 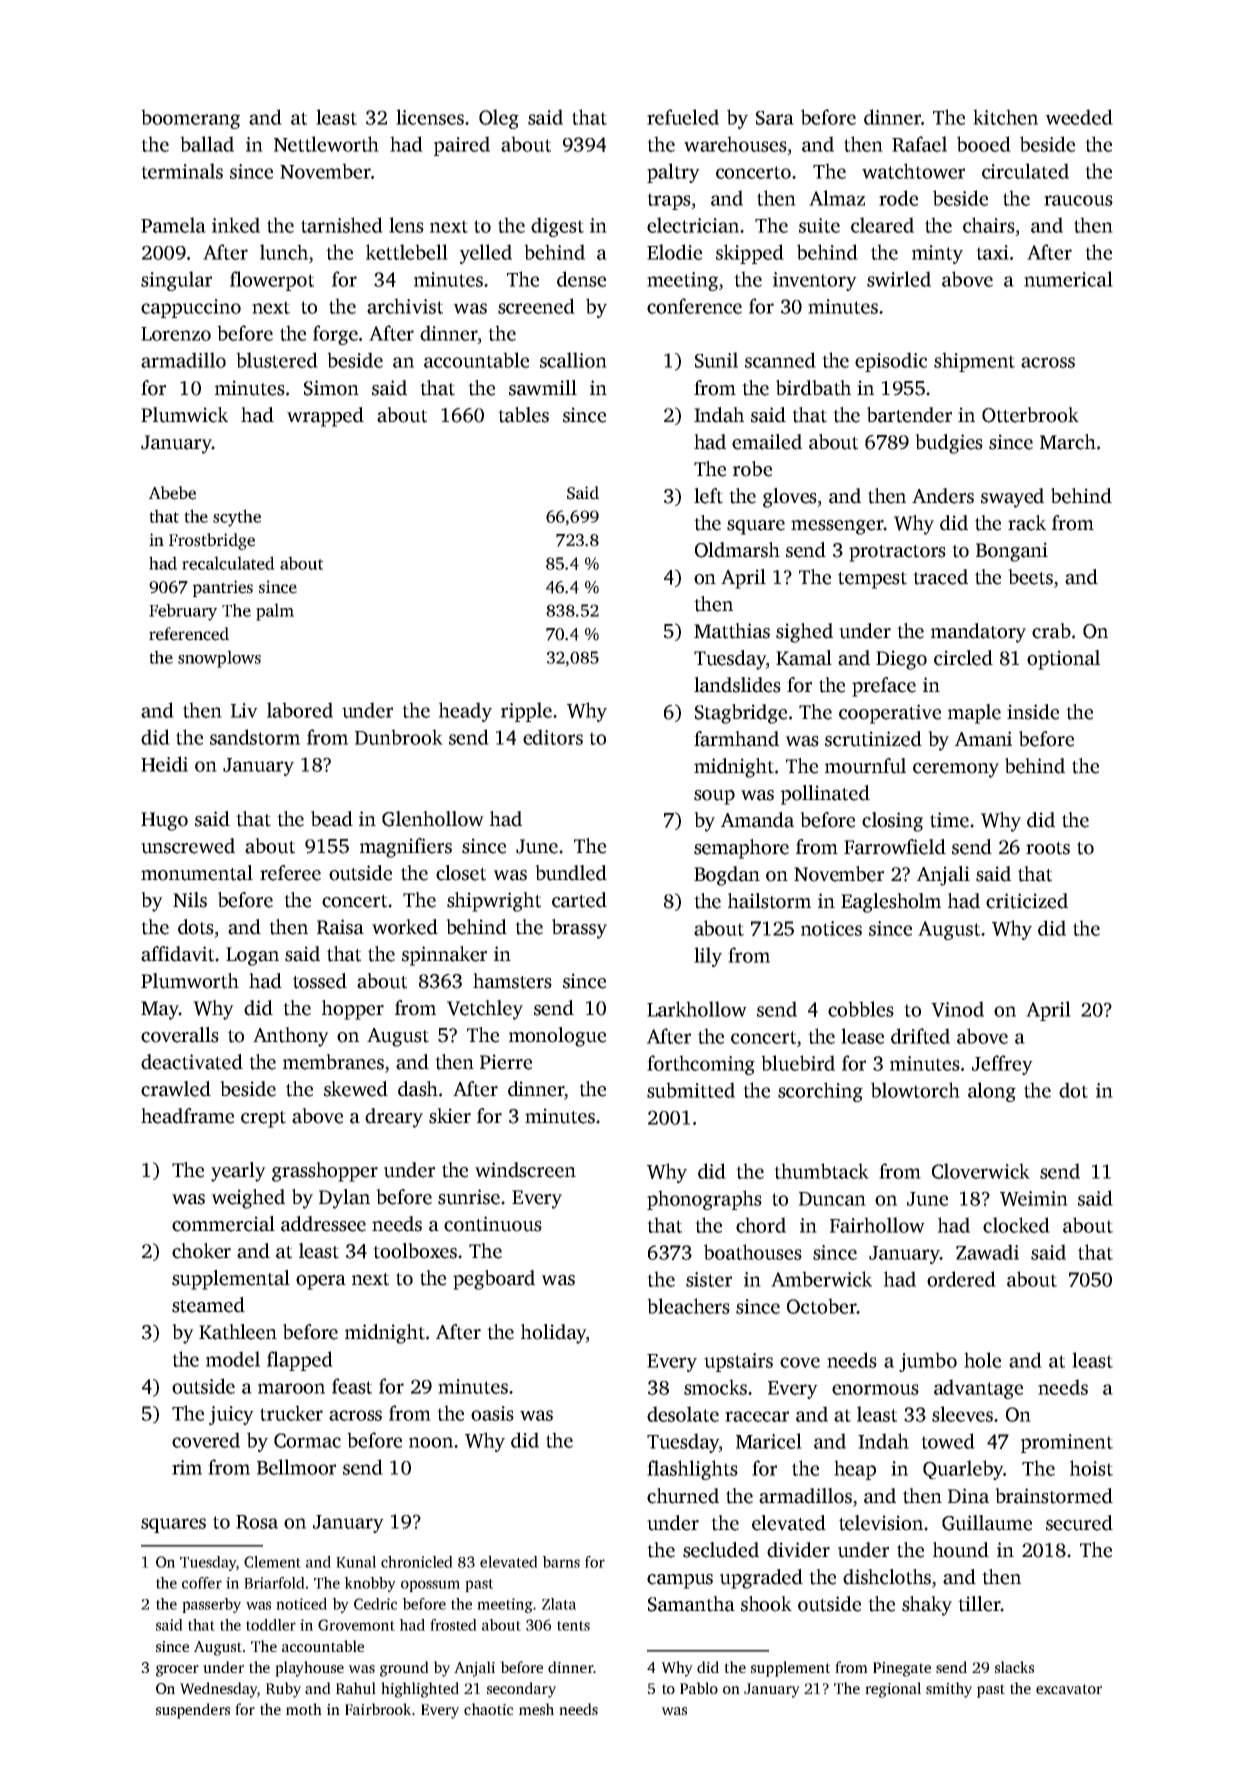 I want to click on Vinod, so click(x=957, y=1009).
